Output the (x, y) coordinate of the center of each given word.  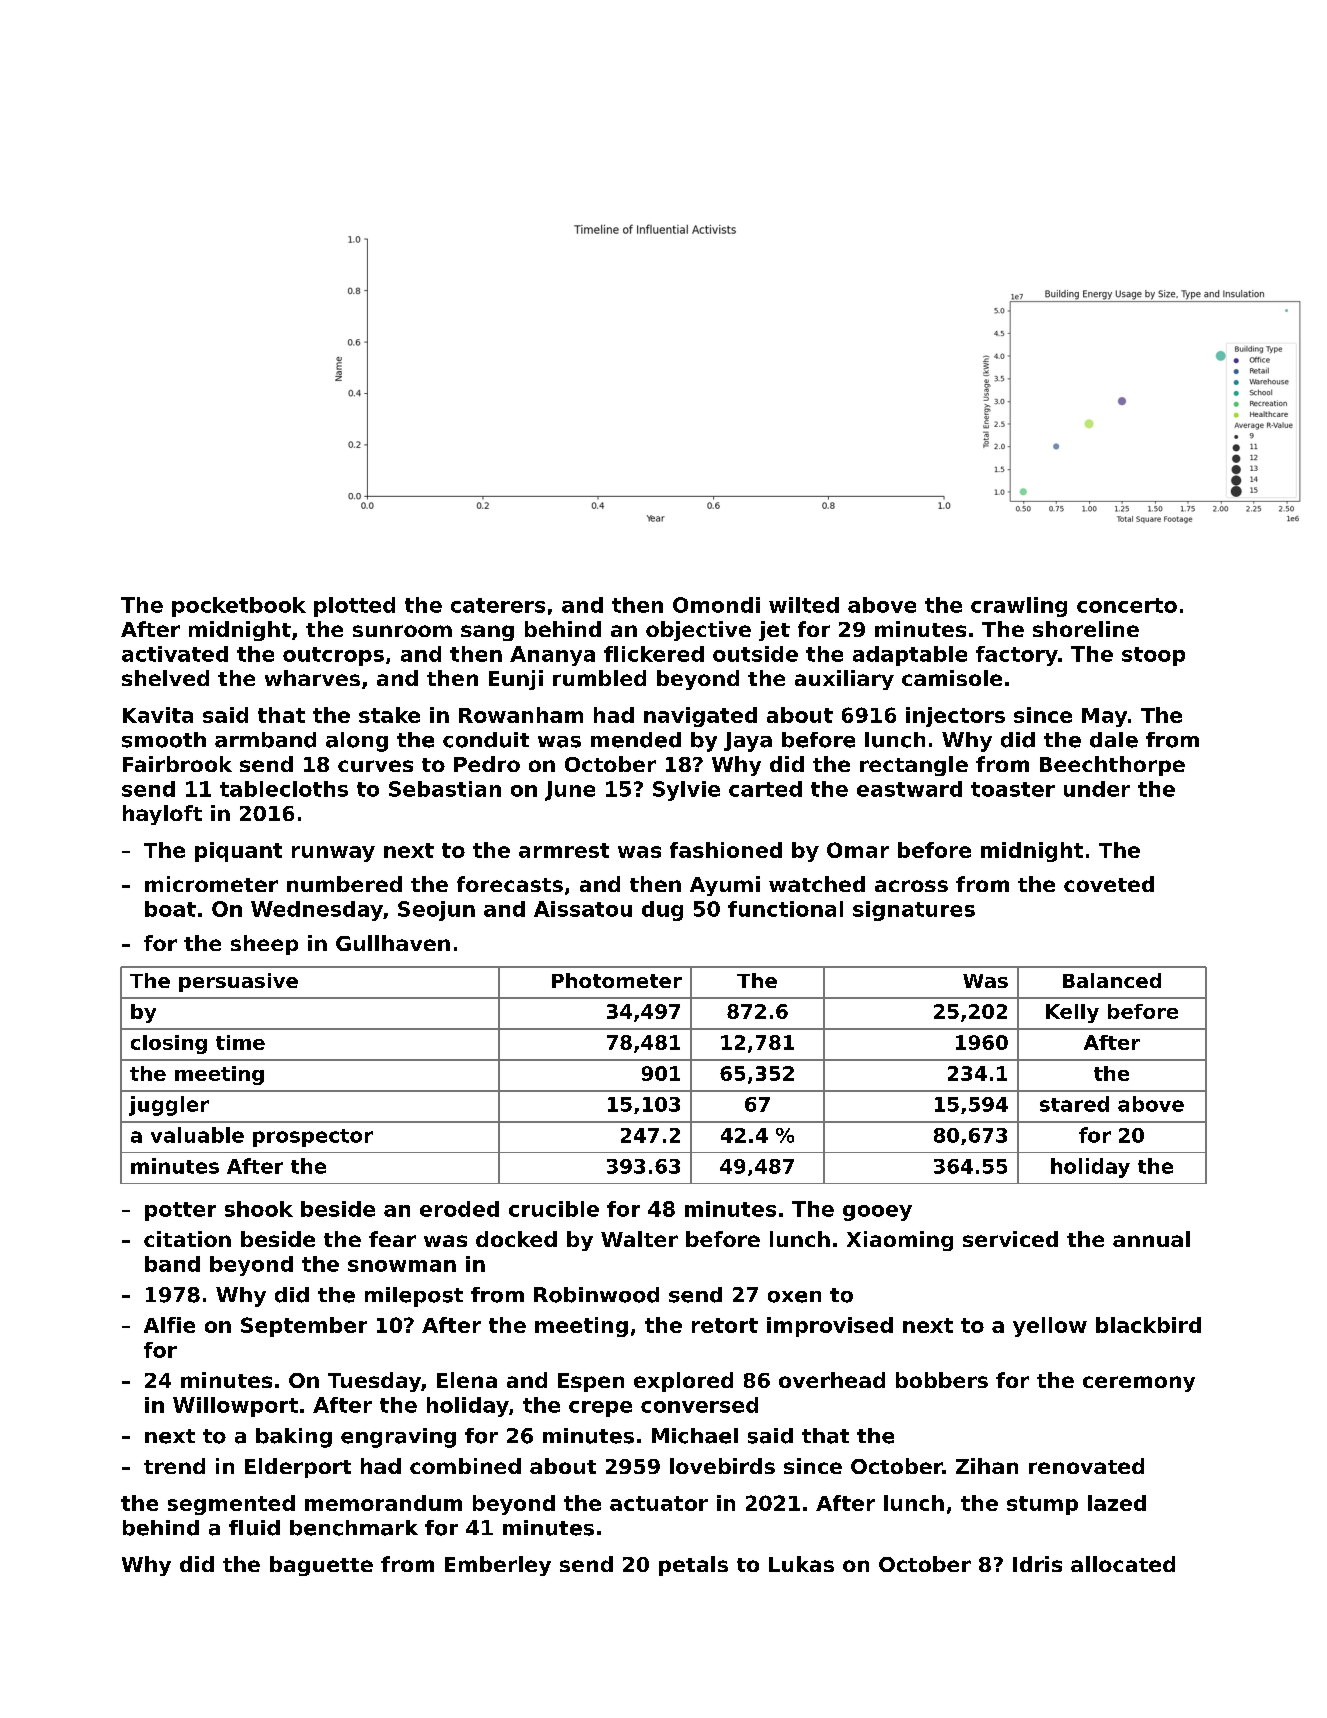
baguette (321, 1566)
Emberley (498, 1566)
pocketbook (239, 607)
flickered (654, 654)
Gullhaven (393, 943)
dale (1114, 740)
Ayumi (725, 886)
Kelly (1072, 1013)
